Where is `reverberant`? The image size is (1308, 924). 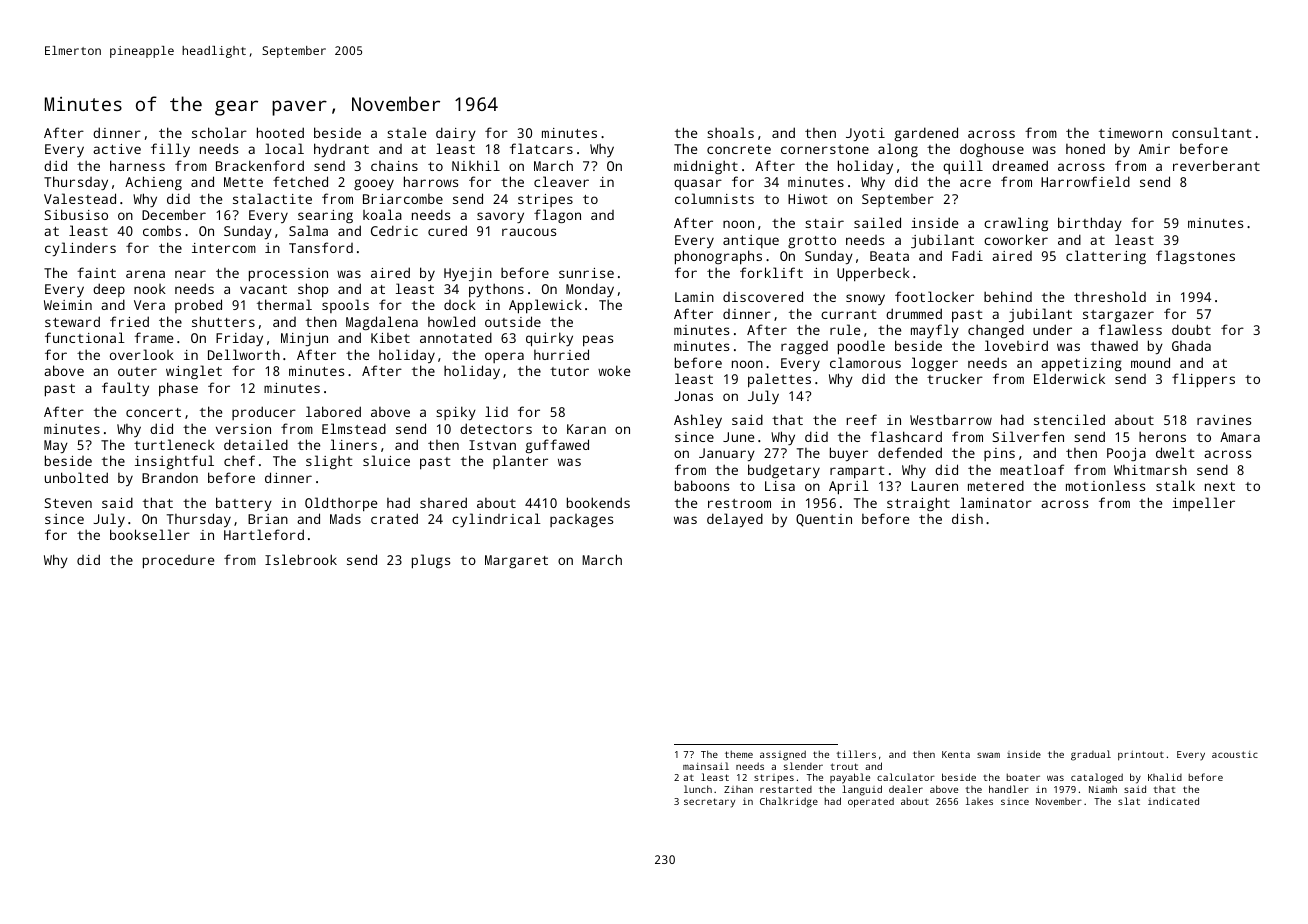
reverberant is located at coordinates (1216, 165).
